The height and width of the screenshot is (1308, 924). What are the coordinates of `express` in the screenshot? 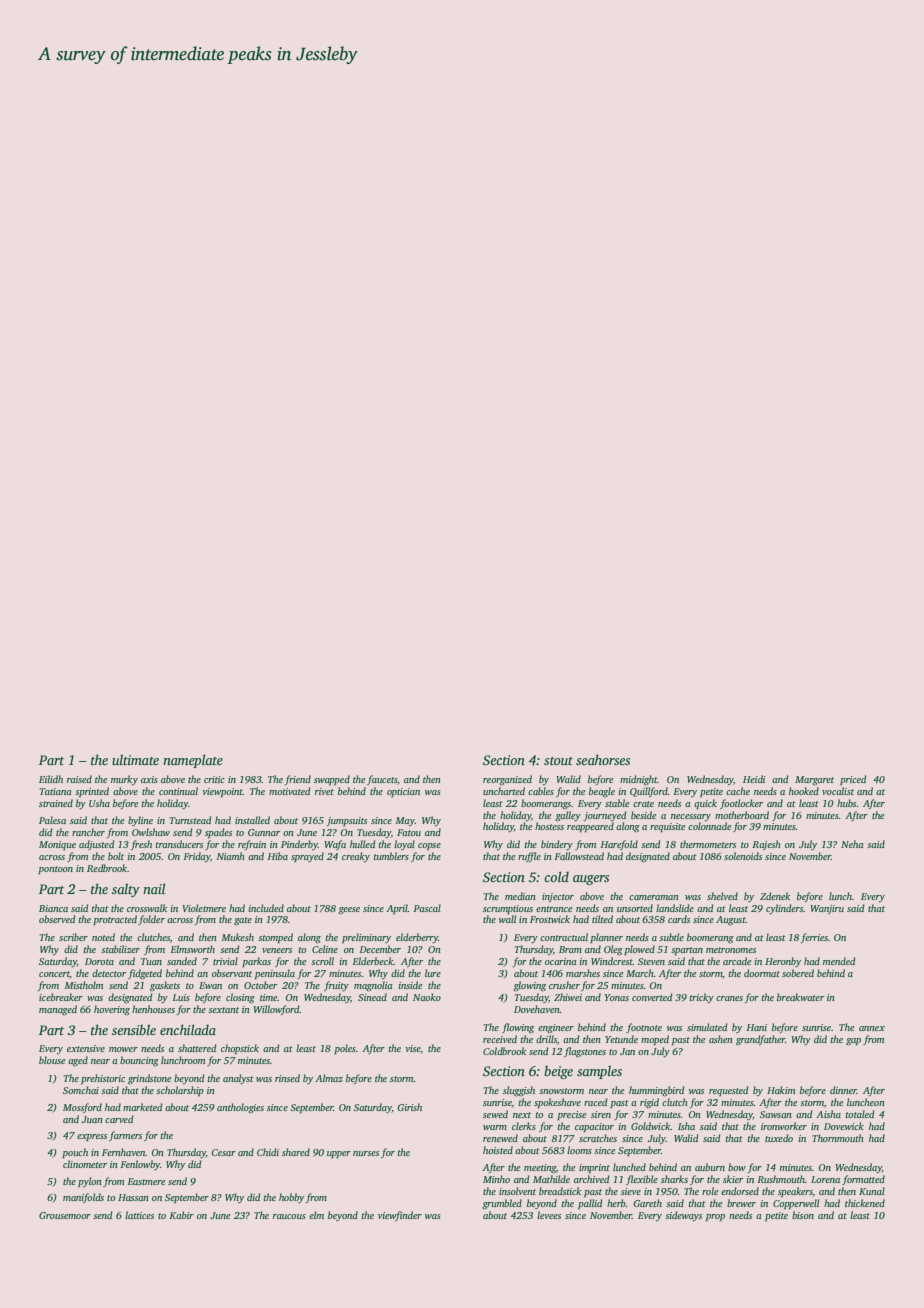 It's located at (92, 1137).
